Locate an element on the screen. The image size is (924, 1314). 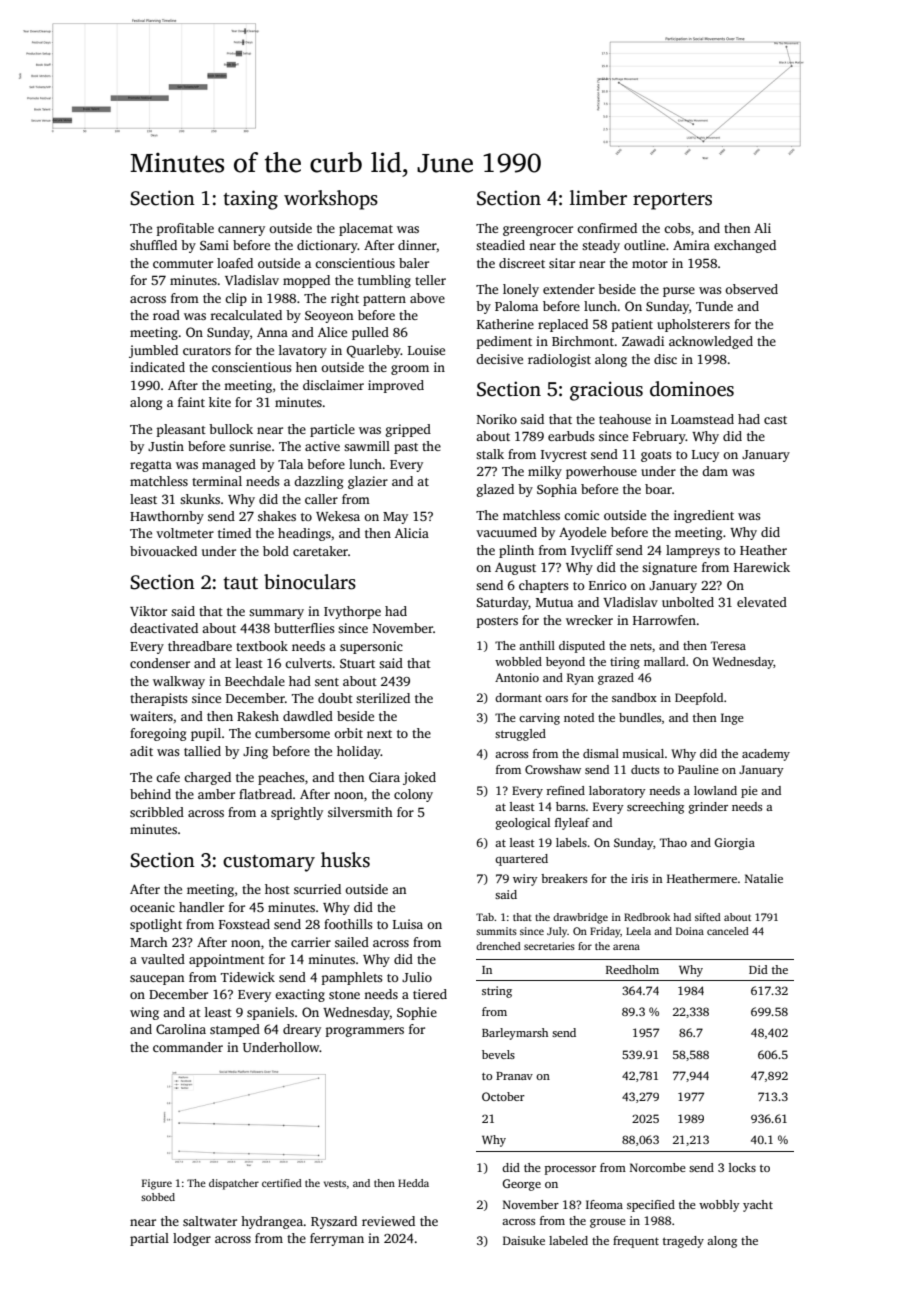
ferryman is located at coordinates (337, 1239).
